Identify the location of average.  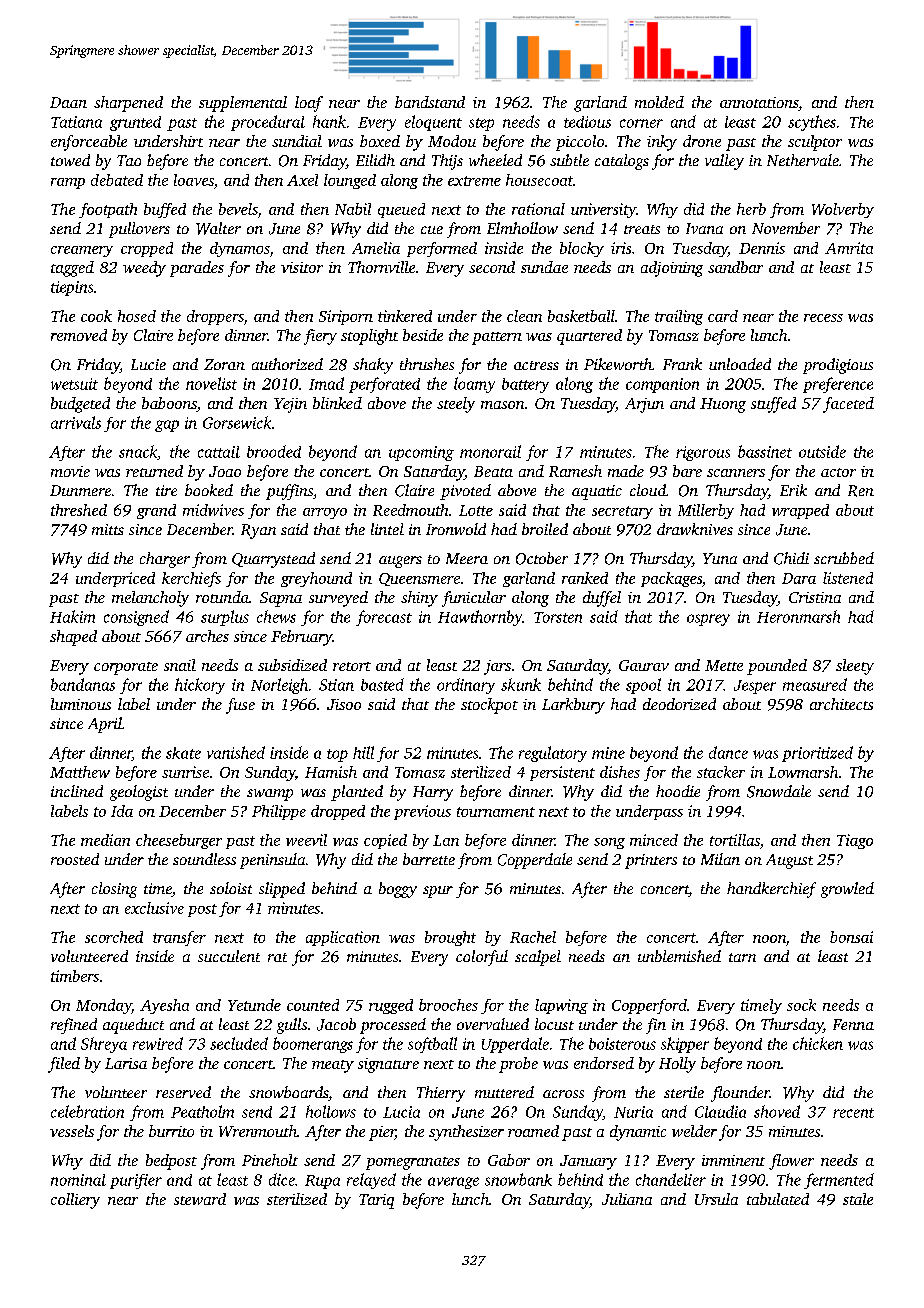
(453, 1183).
